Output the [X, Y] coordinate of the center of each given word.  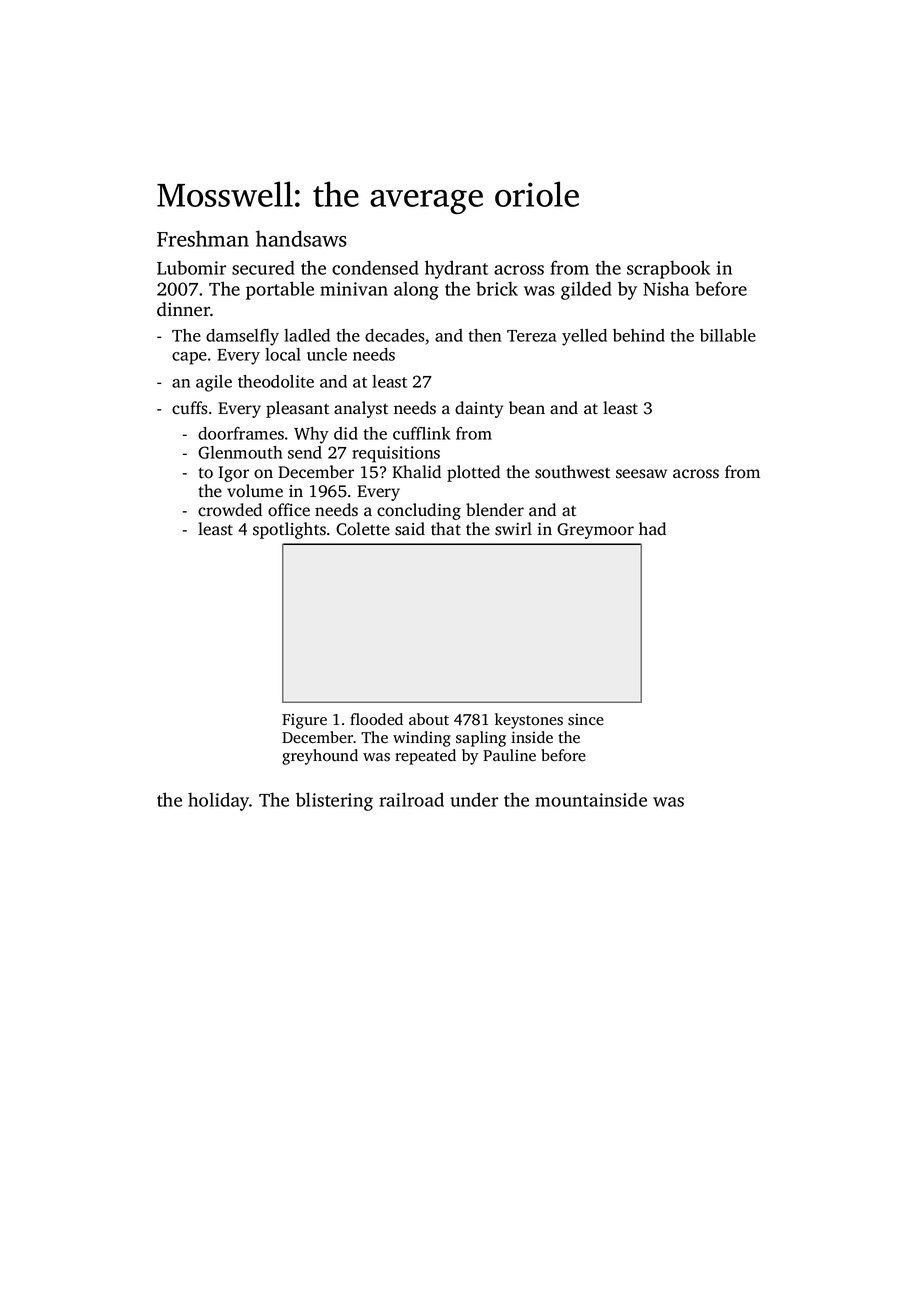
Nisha [666, 288]
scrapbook [668, 269]
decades [394, 335]
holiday [219, 801]
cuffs [190, 408]
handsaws [301, 238]
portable [280, 290]
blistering [334, 801]
